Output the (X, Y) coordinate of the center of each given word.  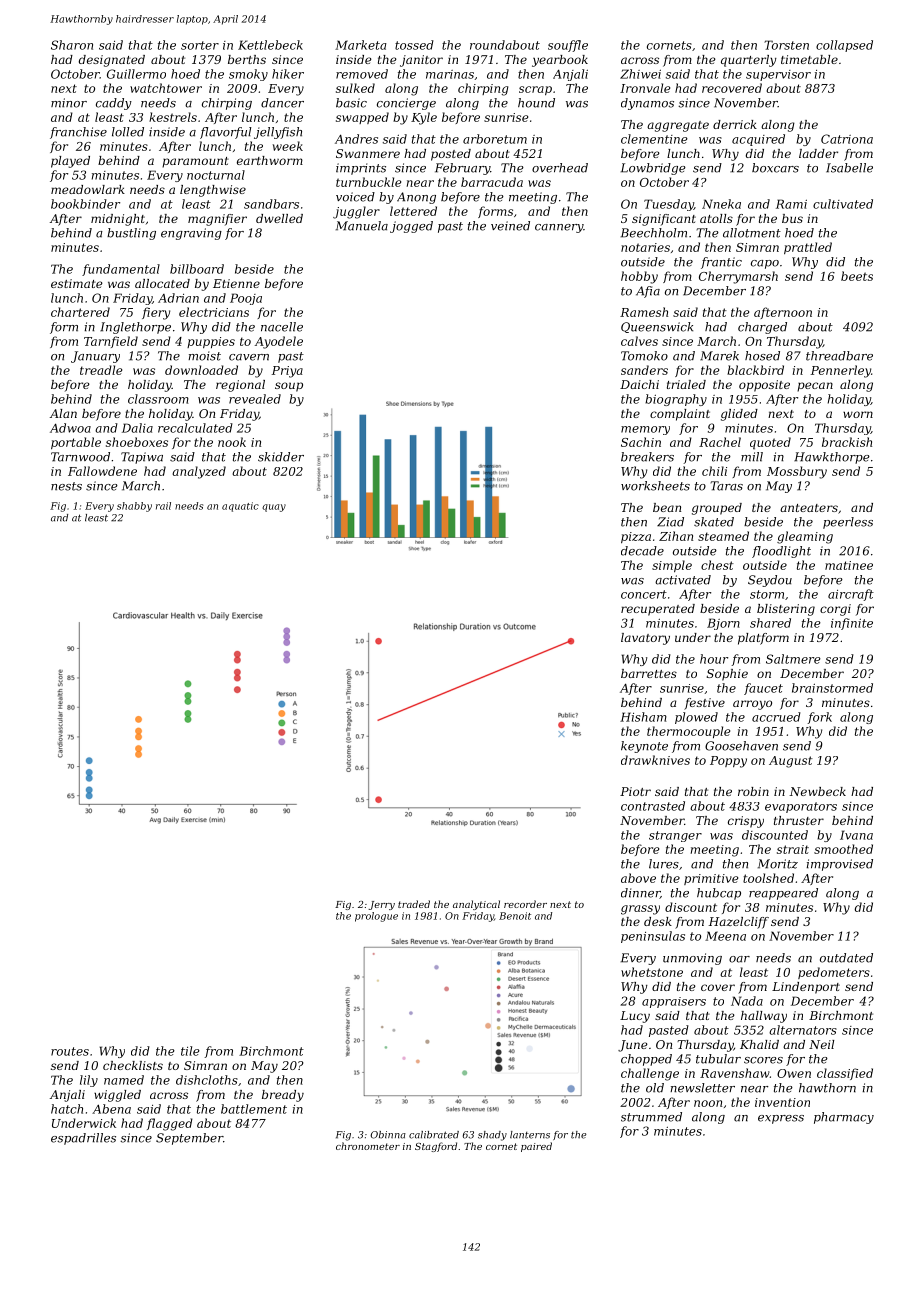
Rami (791, 204)
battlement (254, 1109)
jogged (411, 227)
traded (414, 904)
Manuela (362, 226)
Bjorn (723, 624)
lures (664, 864)
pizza (636, 537)
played (70, 162)
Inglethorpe (135, 328)
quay (274, 508)
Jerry (381, 905)
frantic (721, 263)
